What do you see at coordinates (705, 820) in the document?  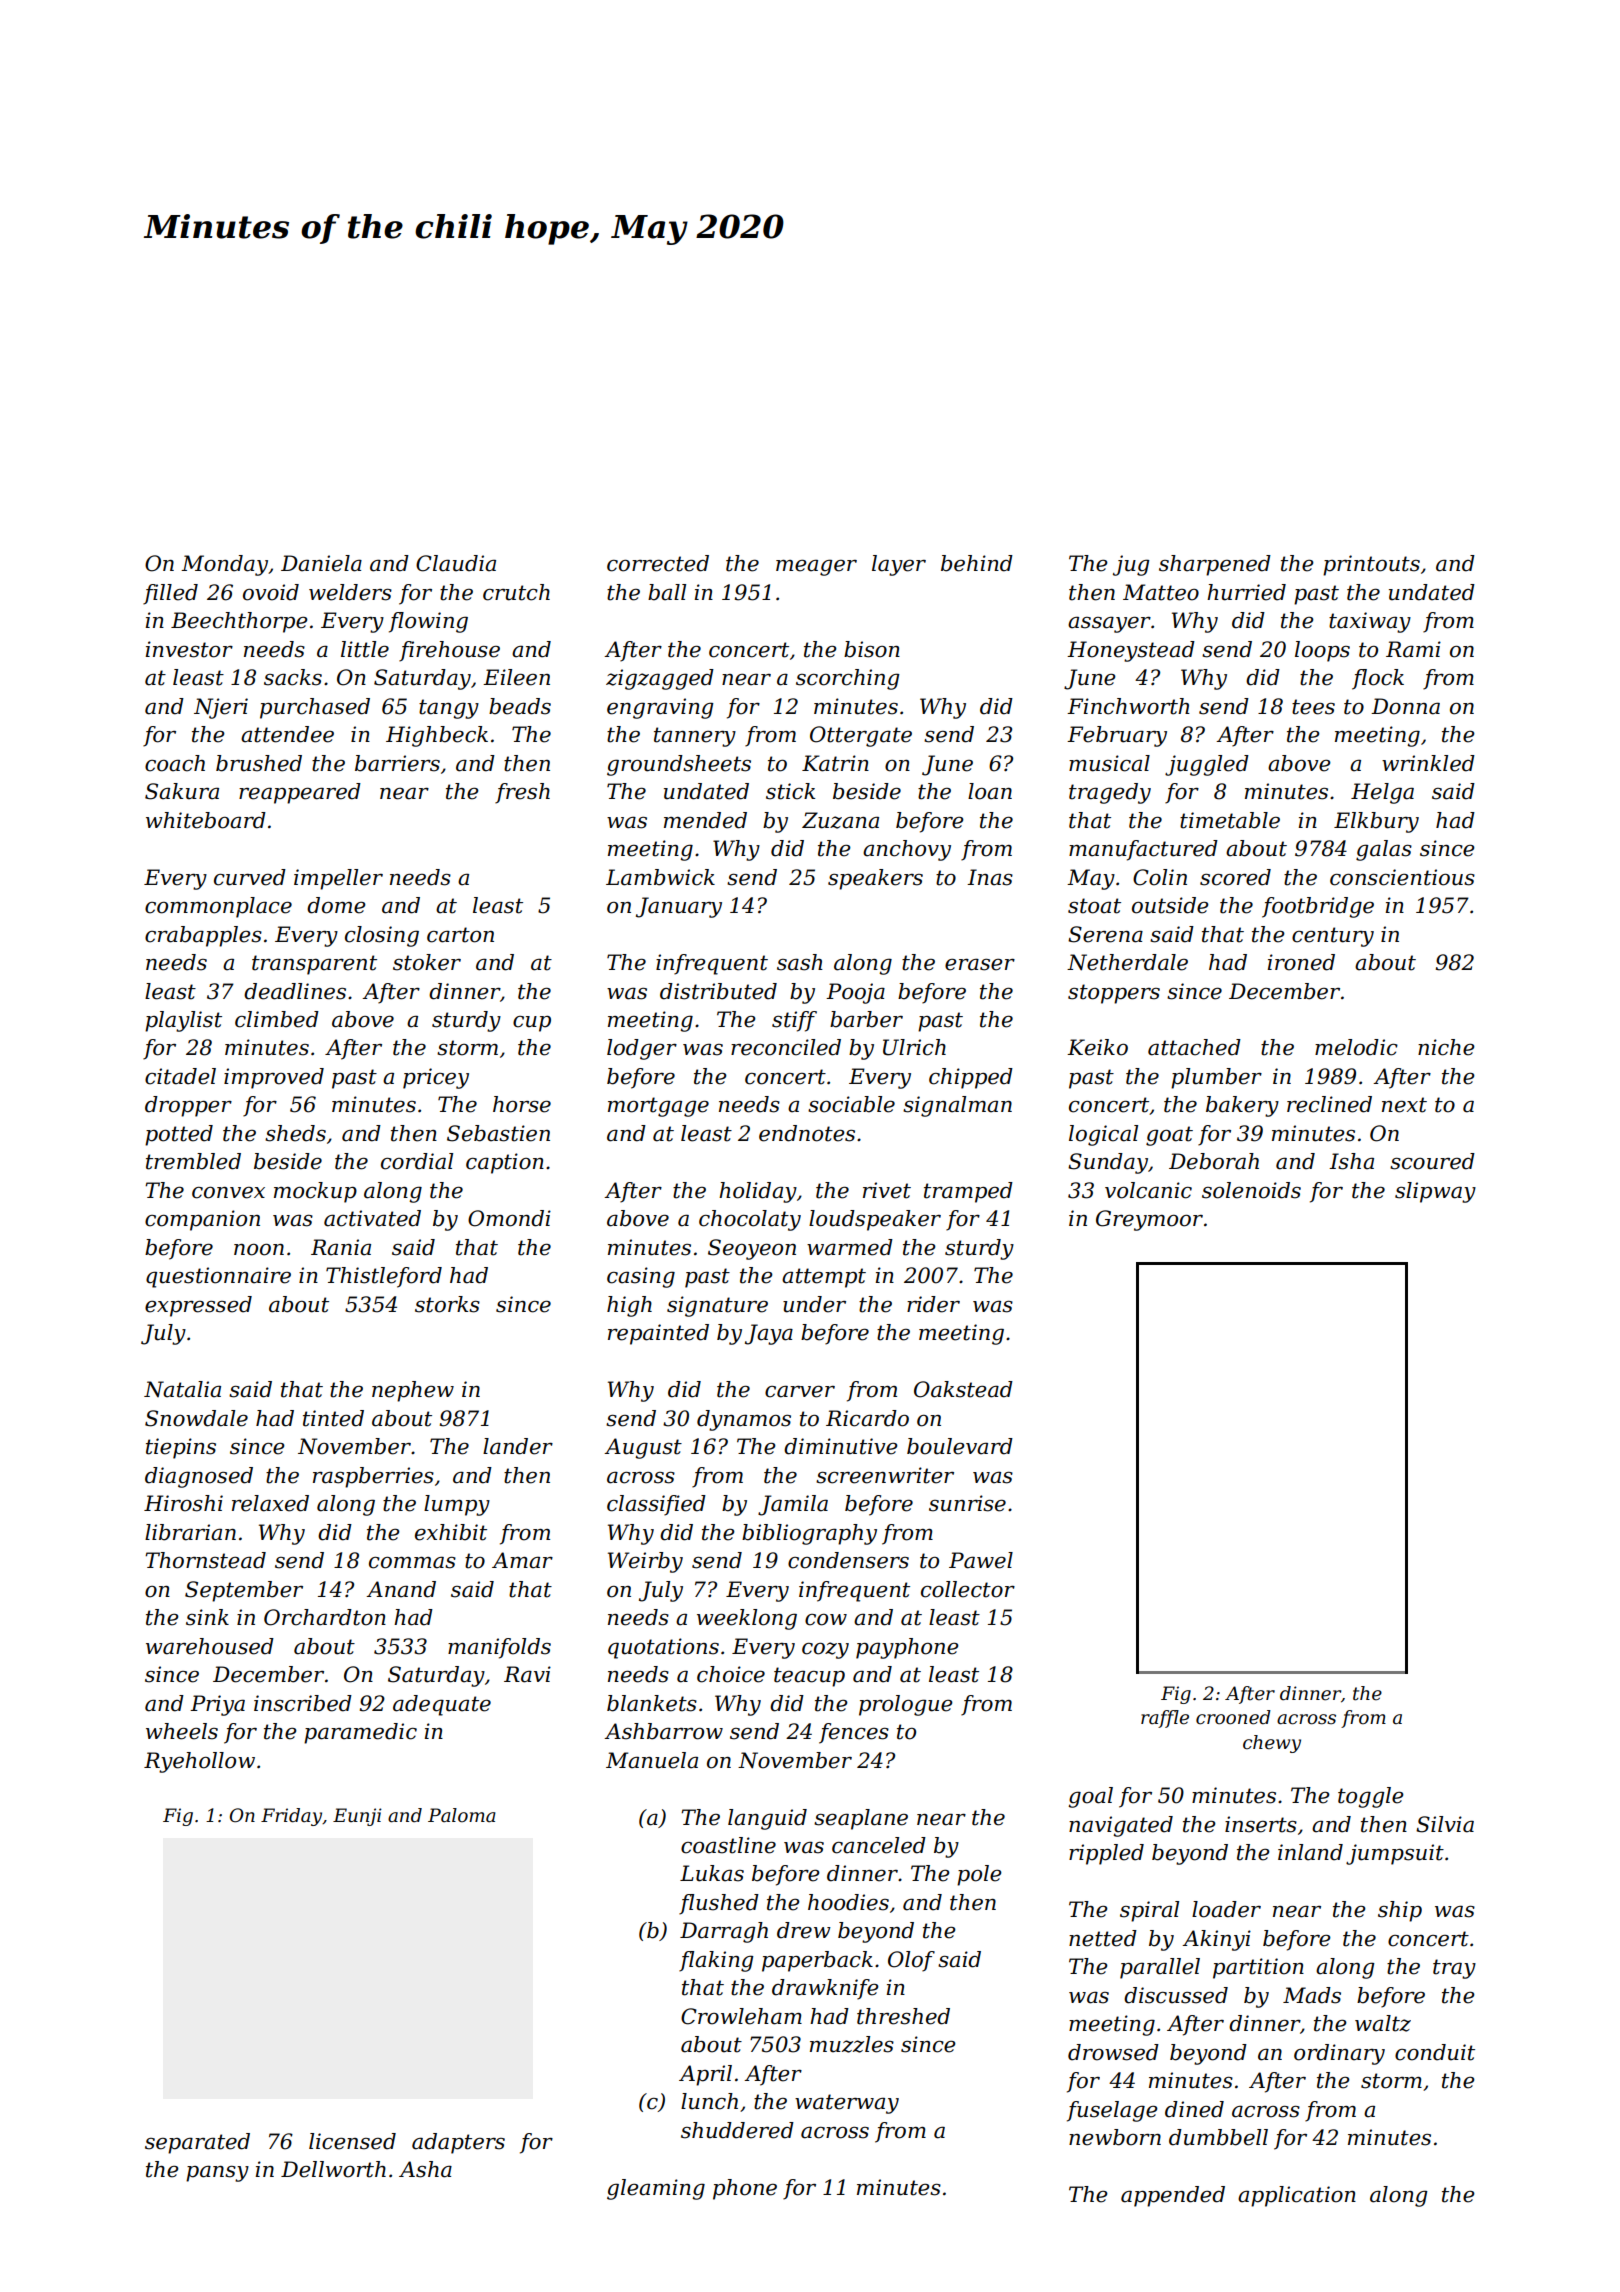 I see `mended` at bounding box center [705, 820].
